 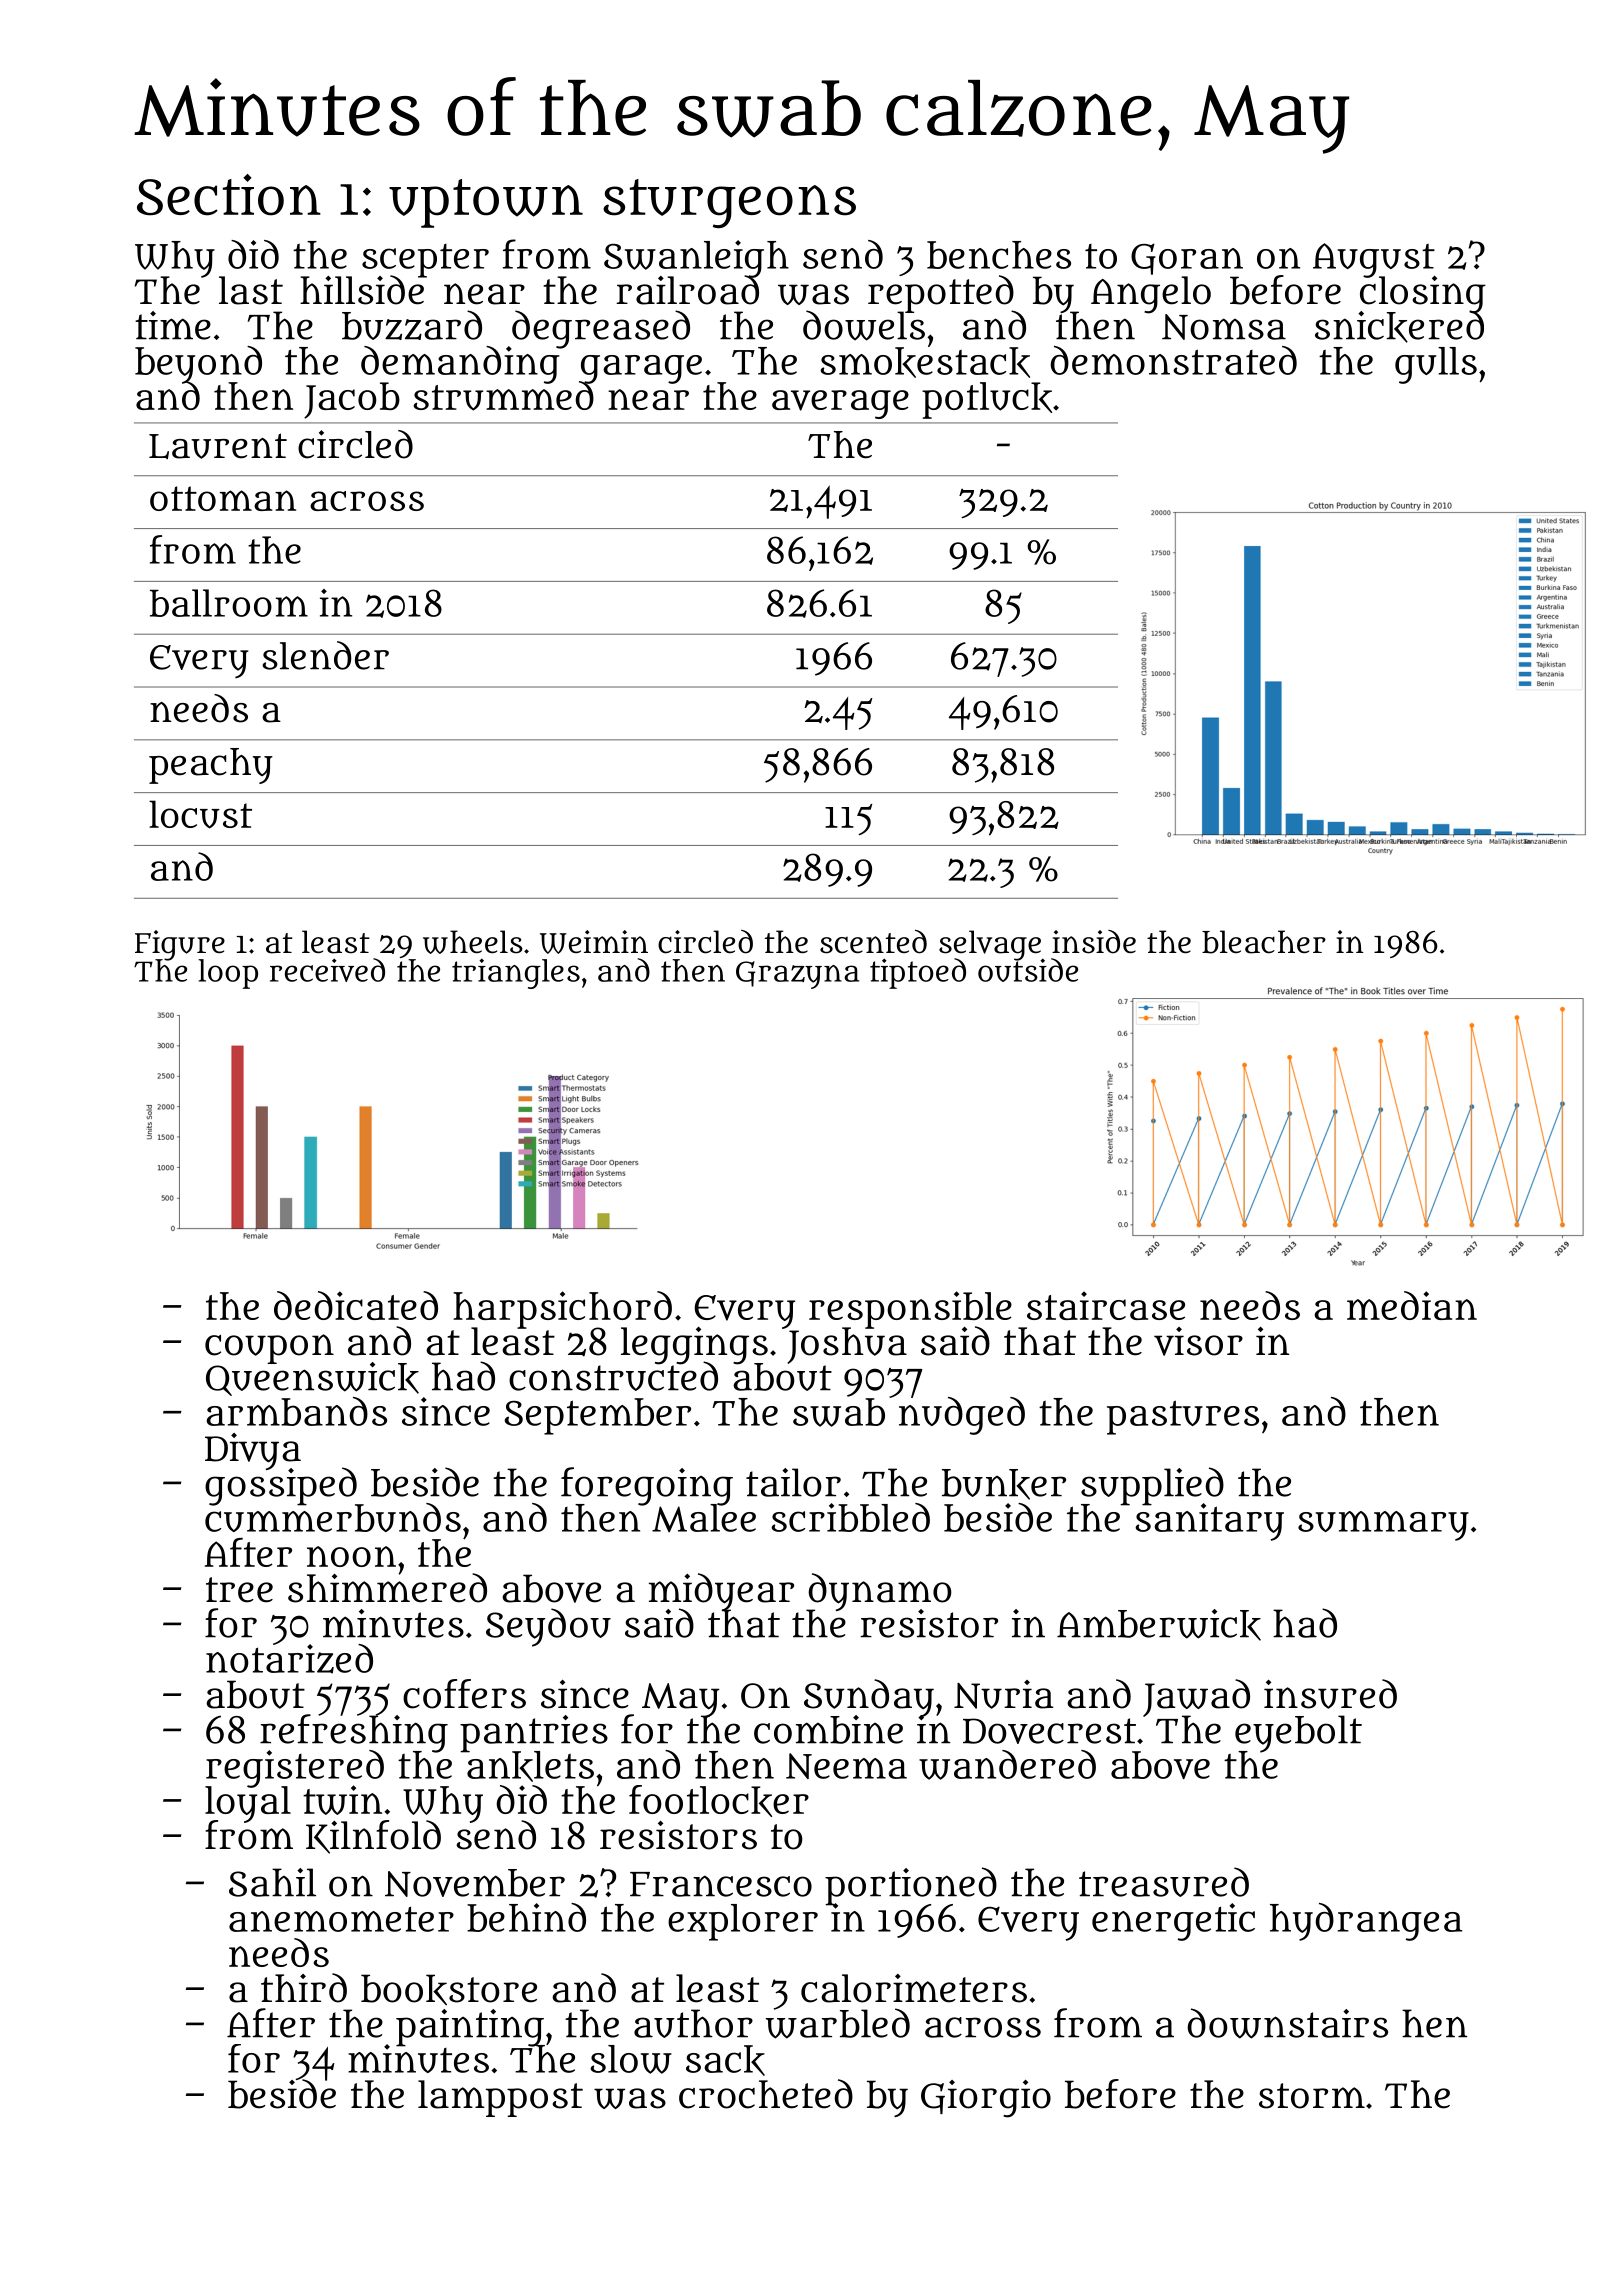 I want to click on average, so click(x=840, y=404).
